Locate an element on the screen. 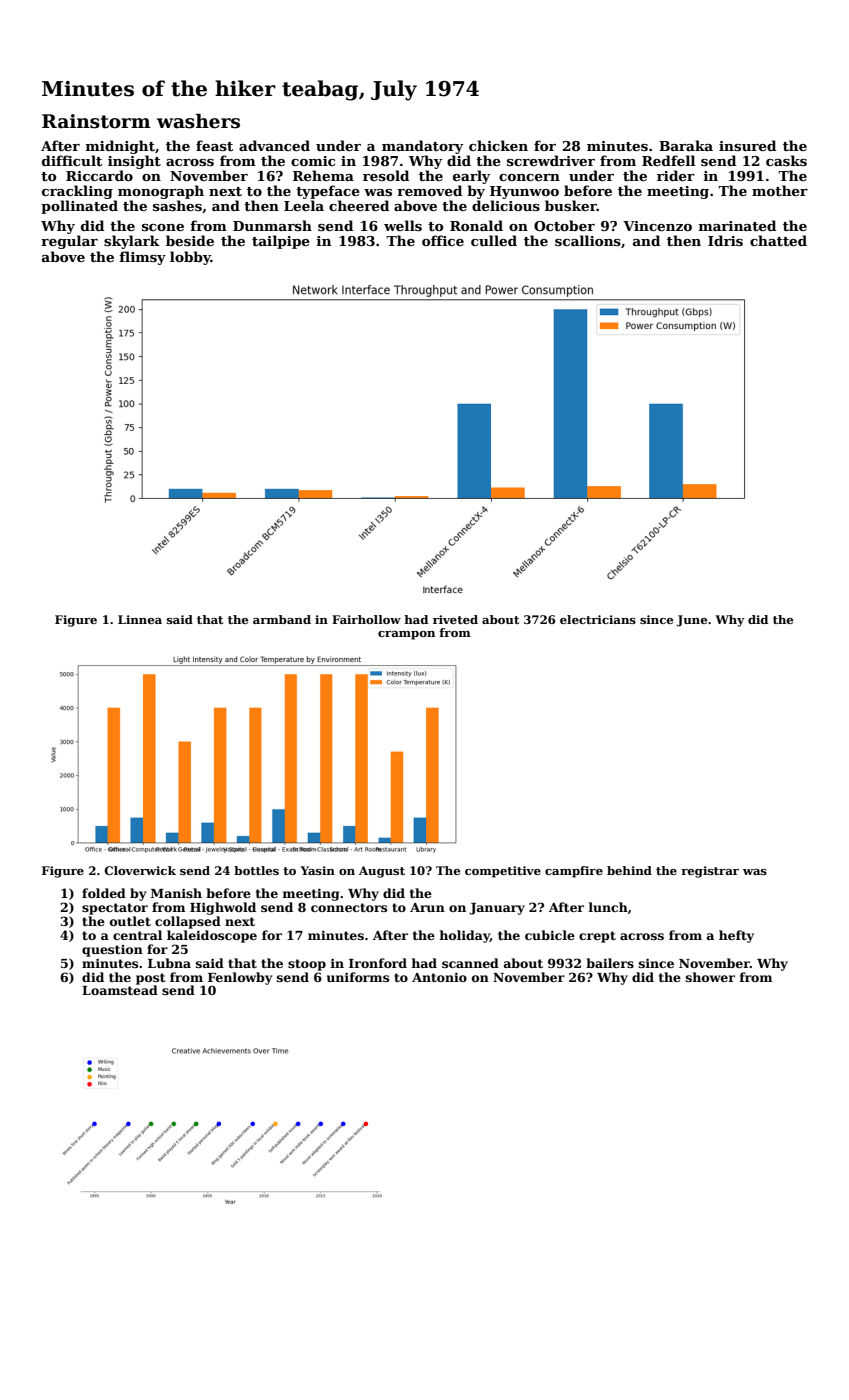 This screenshot has width=849, height=1400. culled is located at coordinates (494, 240).
